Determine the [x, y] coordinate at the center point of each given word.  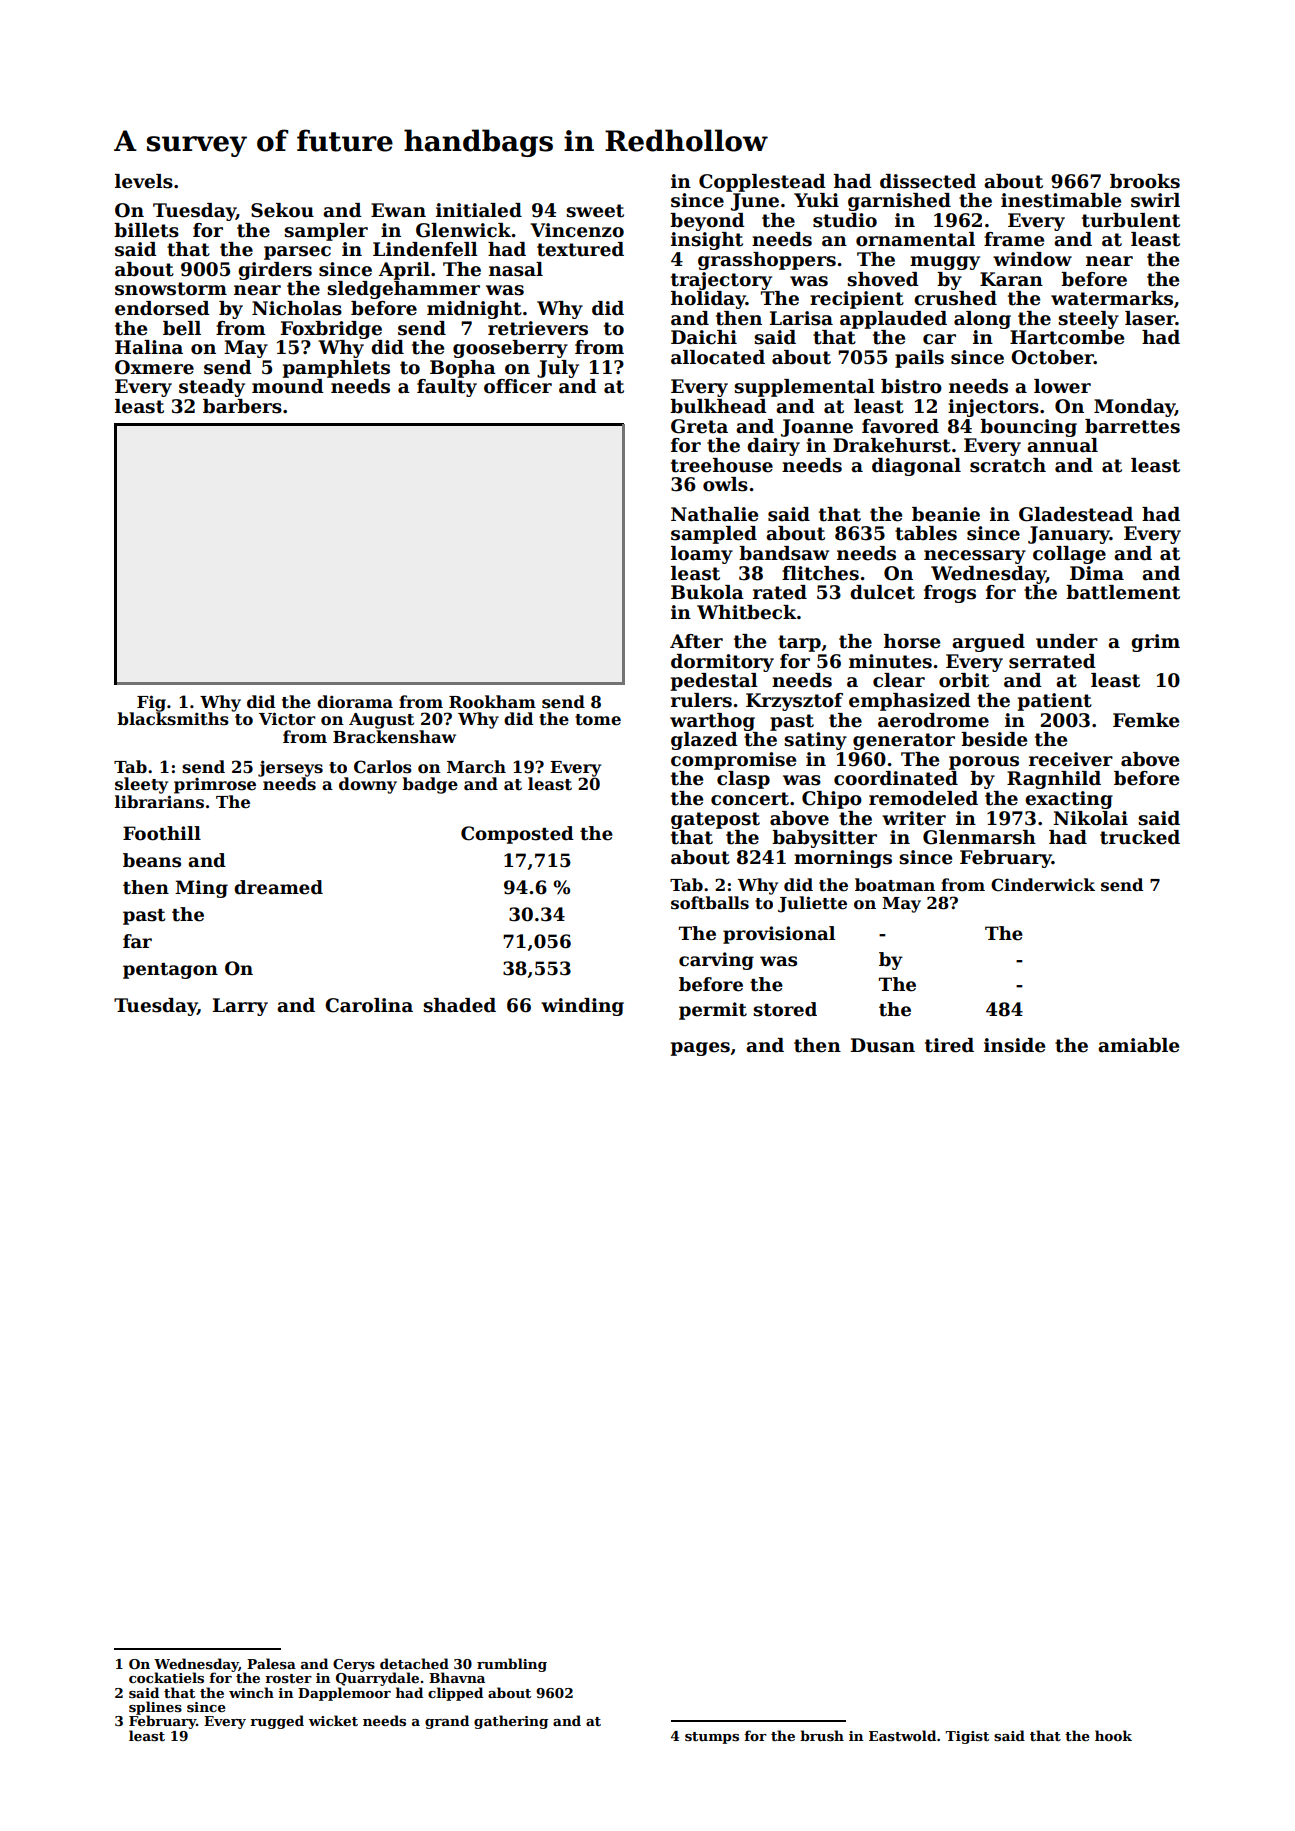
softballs [710, 903]
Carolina [369, 1005]
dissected [928, 181]
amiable [1138, 1045]
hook [1113, 1735]
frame [1014, 239]
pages [700, 1049]
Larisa [801, 318]
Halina [149, 347]
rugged [277, 1722]
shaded [459, 1005]
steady [212, 388]
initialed [479, 210]
